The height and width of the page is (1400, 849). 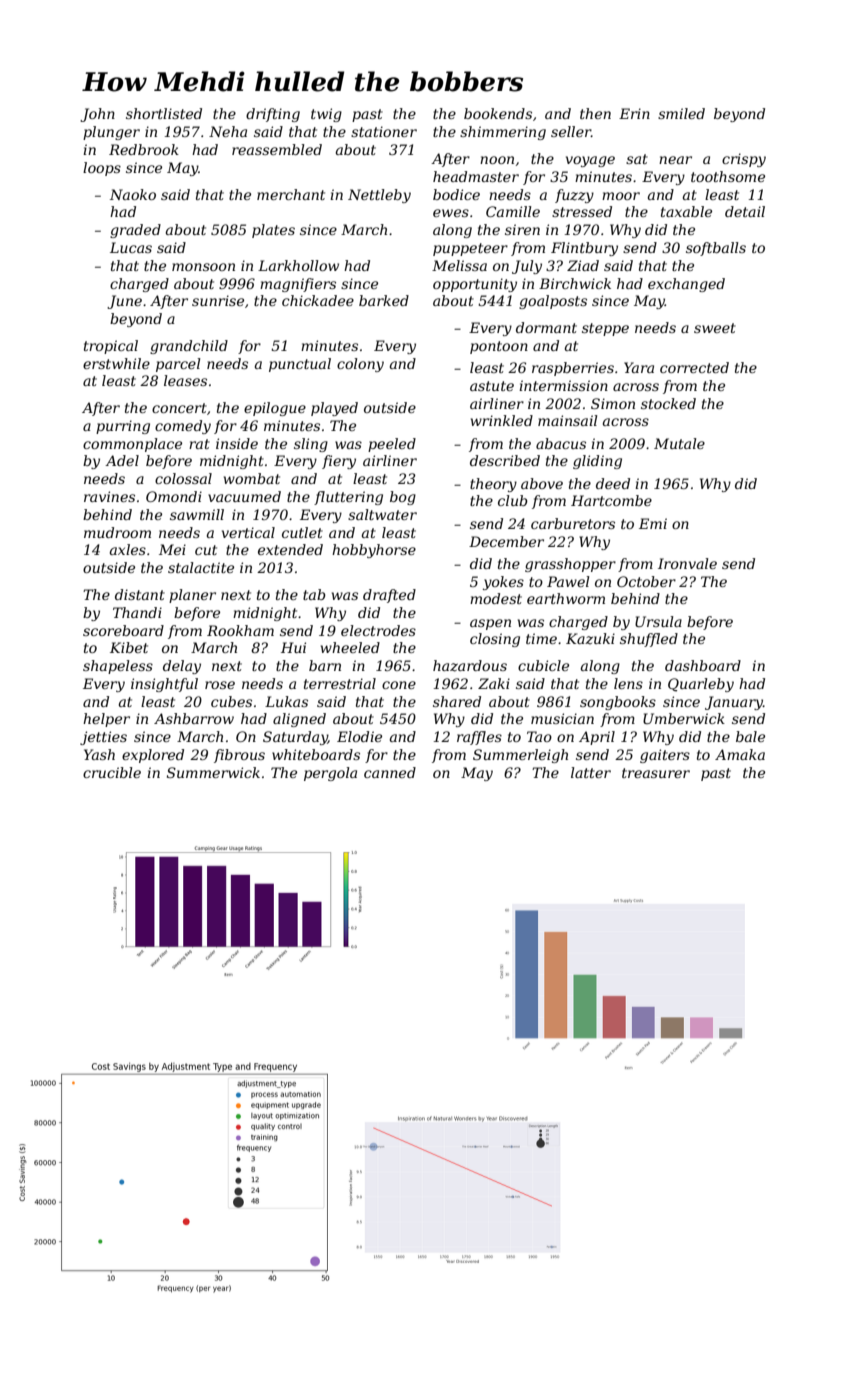 What do you see at coordinates (112, 772) in the page?
I see `crucible` at bounding box center [112, 772].
